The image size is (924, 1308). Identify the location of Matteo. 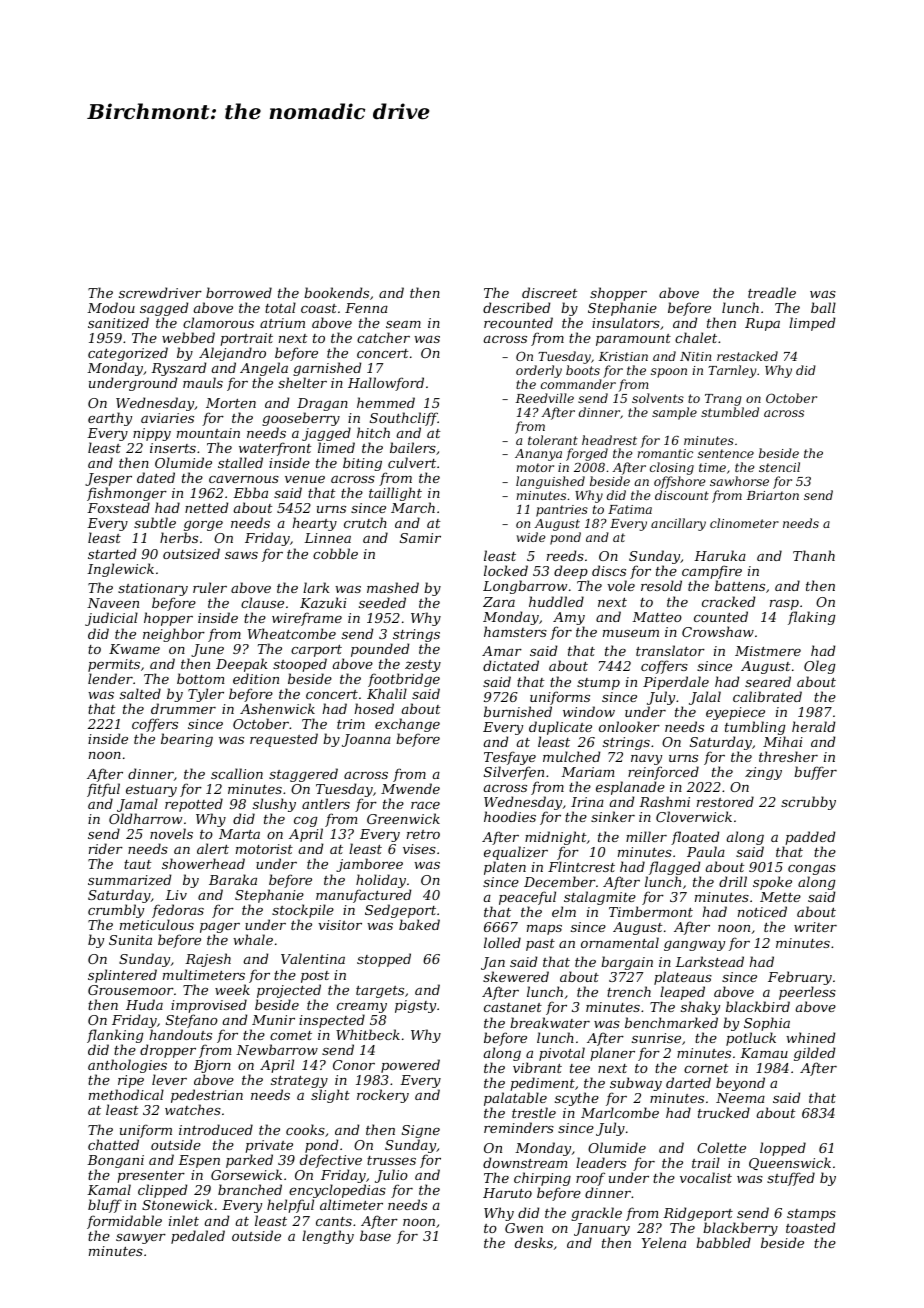
(657, 617).
